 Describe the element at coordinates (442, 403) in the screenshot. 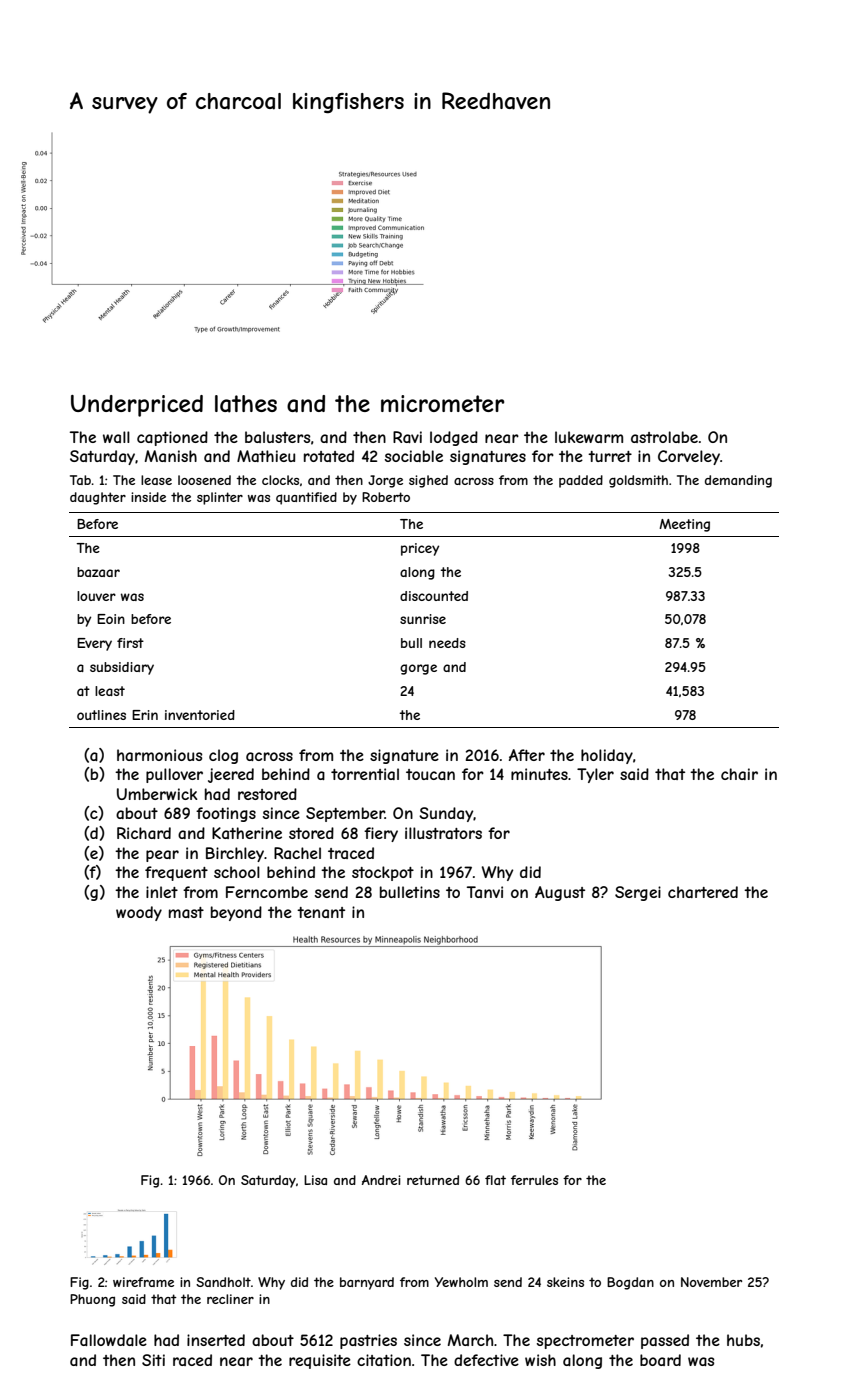

I see `micrometer` at that location.
